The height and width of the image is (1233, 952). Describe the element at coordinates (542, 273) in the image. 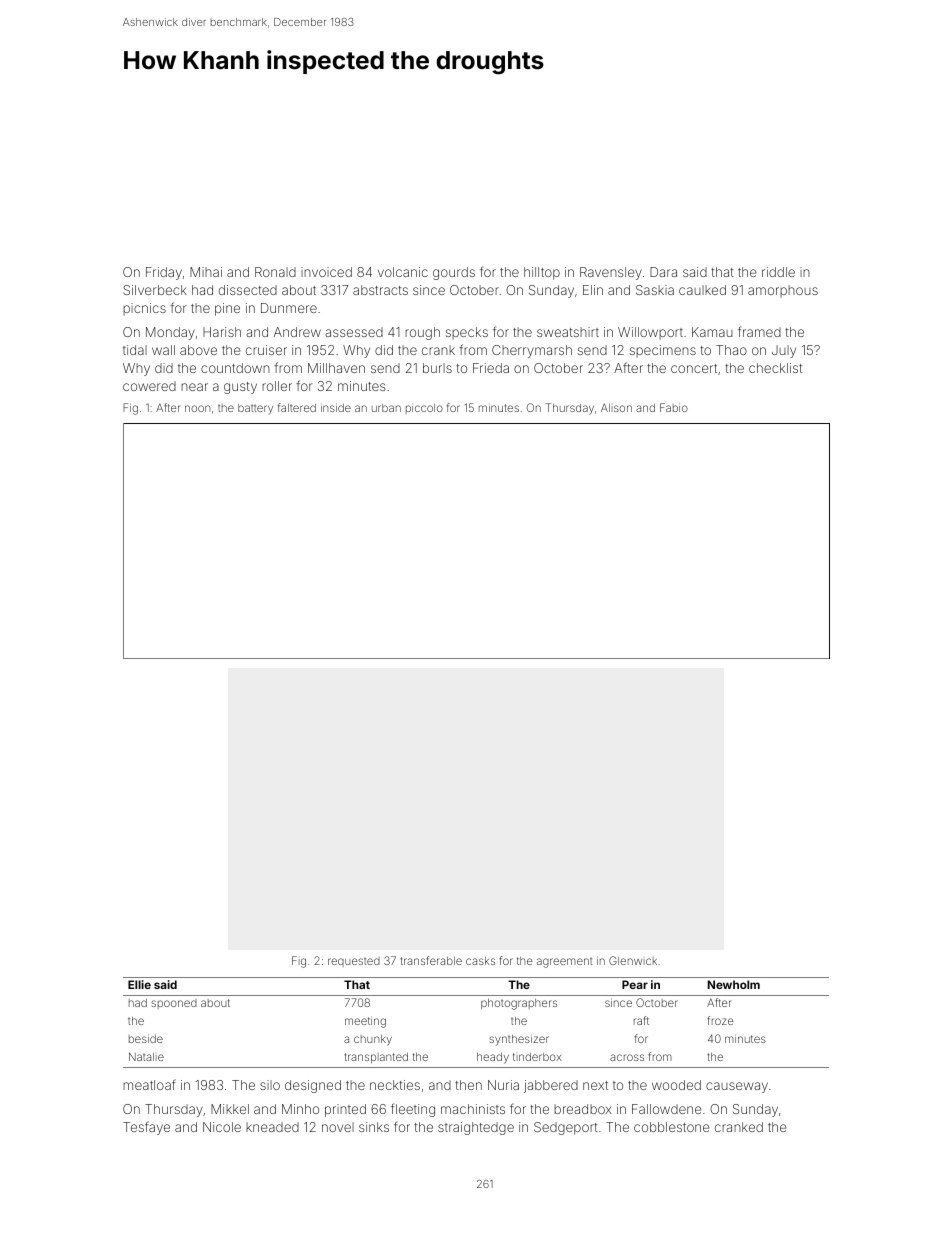

I see `hilltop` at that location.
